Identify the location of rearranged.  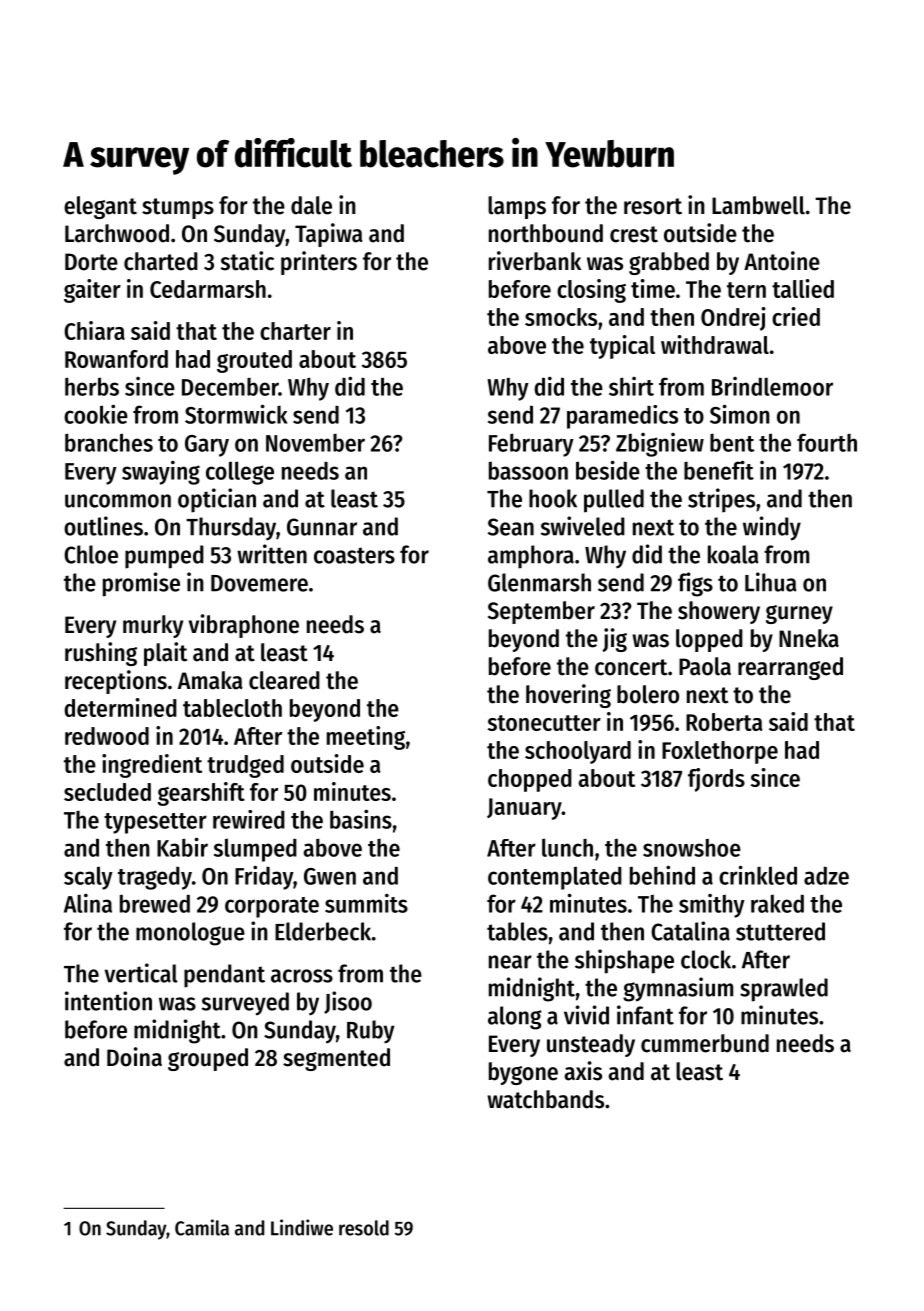
(790, 668).
